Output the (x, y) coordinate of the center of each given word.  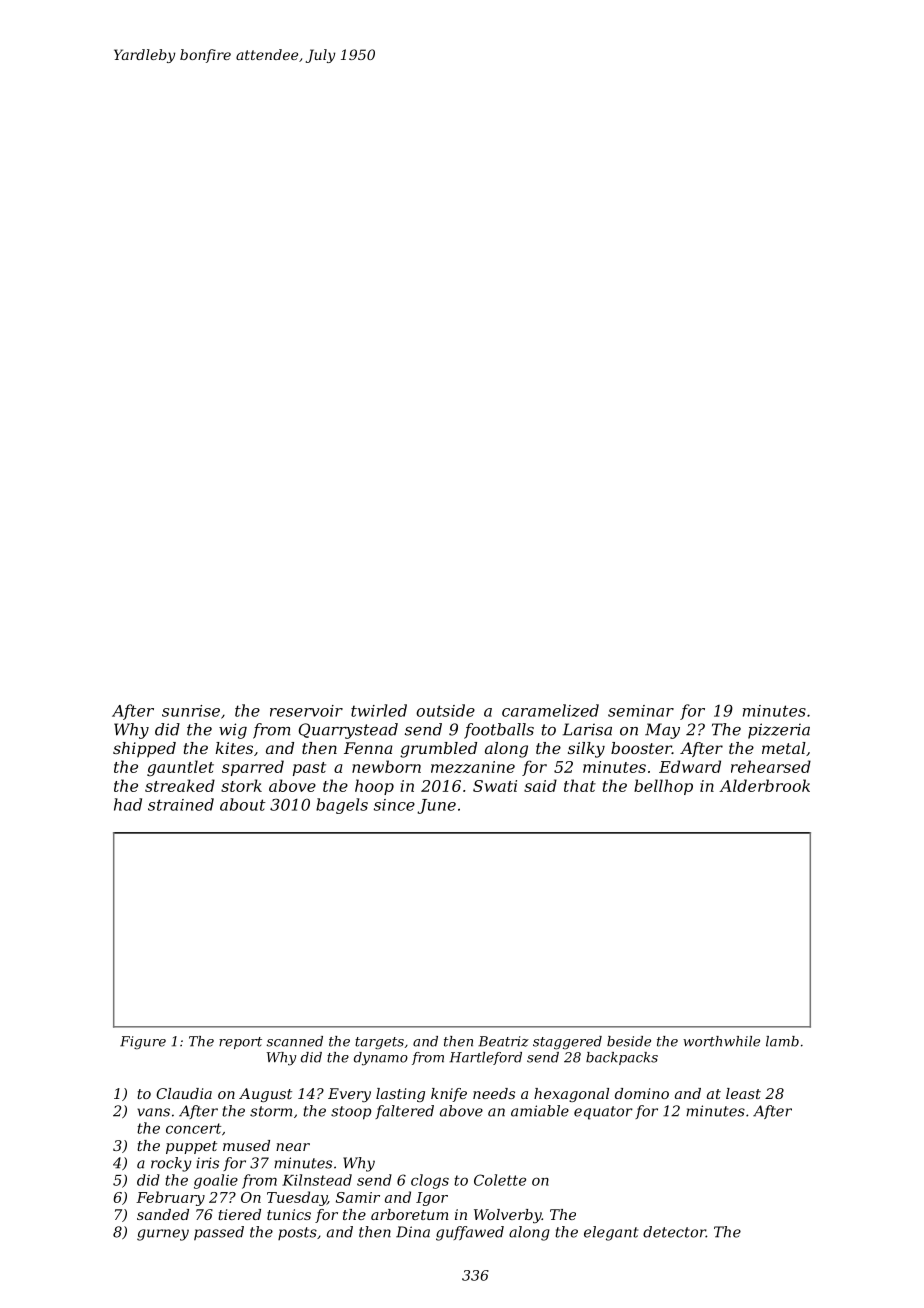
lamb (782, 1041)
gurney (163, 1235)
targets (379, 1043)
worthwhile (721, 1041)
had (128, 804)
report (240, 1043)
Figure (143, 1043)
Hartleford (485, 1058)
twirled (379, 710)
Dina (413, 1232)
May (662, 731)
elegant (611, 1233)
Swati (495, 786)
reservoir (306, 711)
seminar (641, 711)
